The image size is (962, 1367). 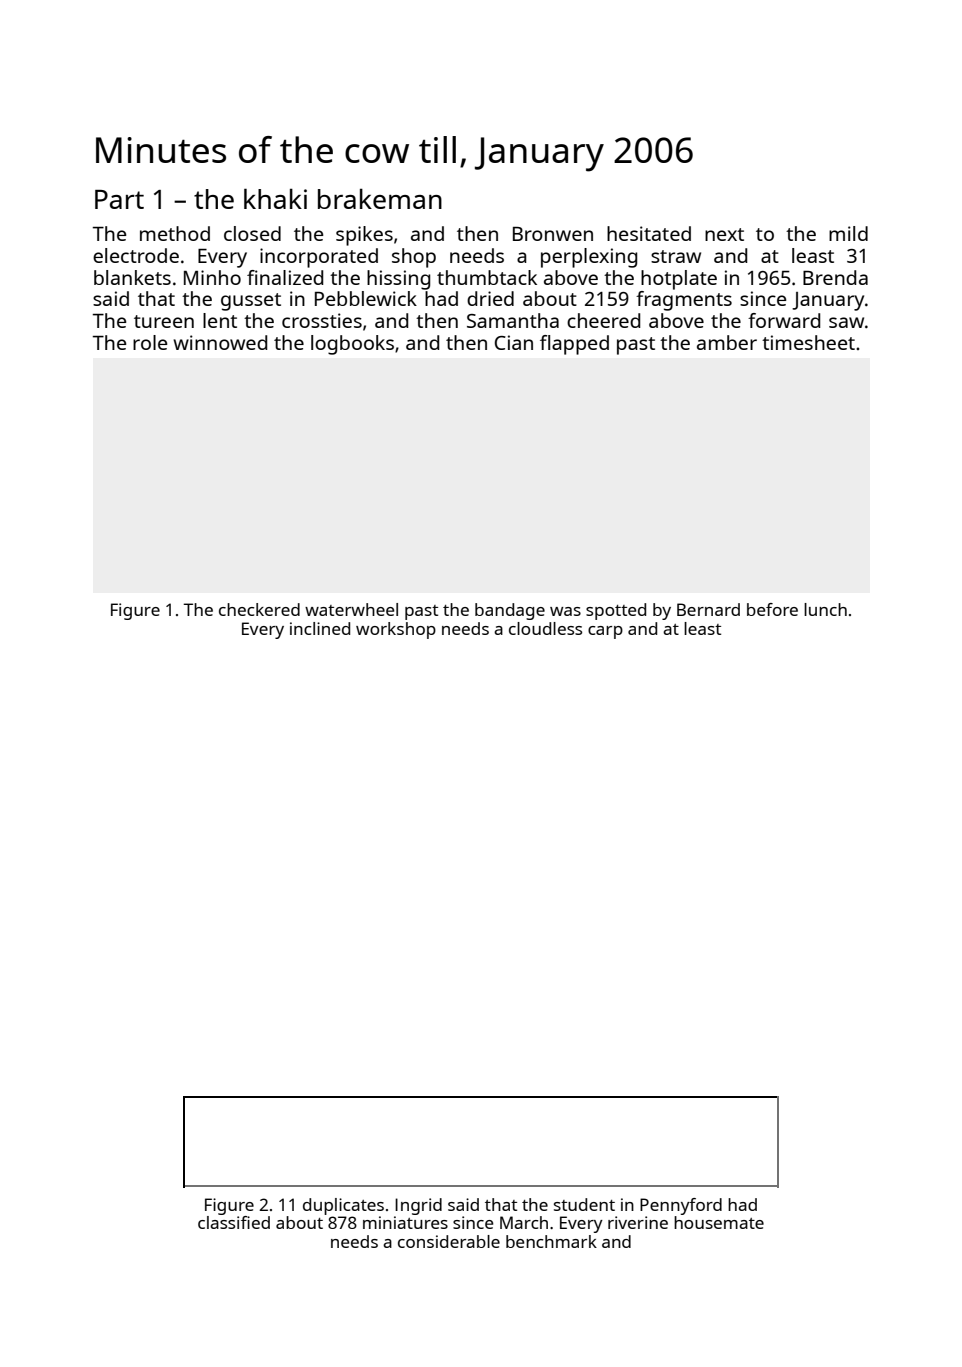 I want to click on before, so click(x=772, y=609).
